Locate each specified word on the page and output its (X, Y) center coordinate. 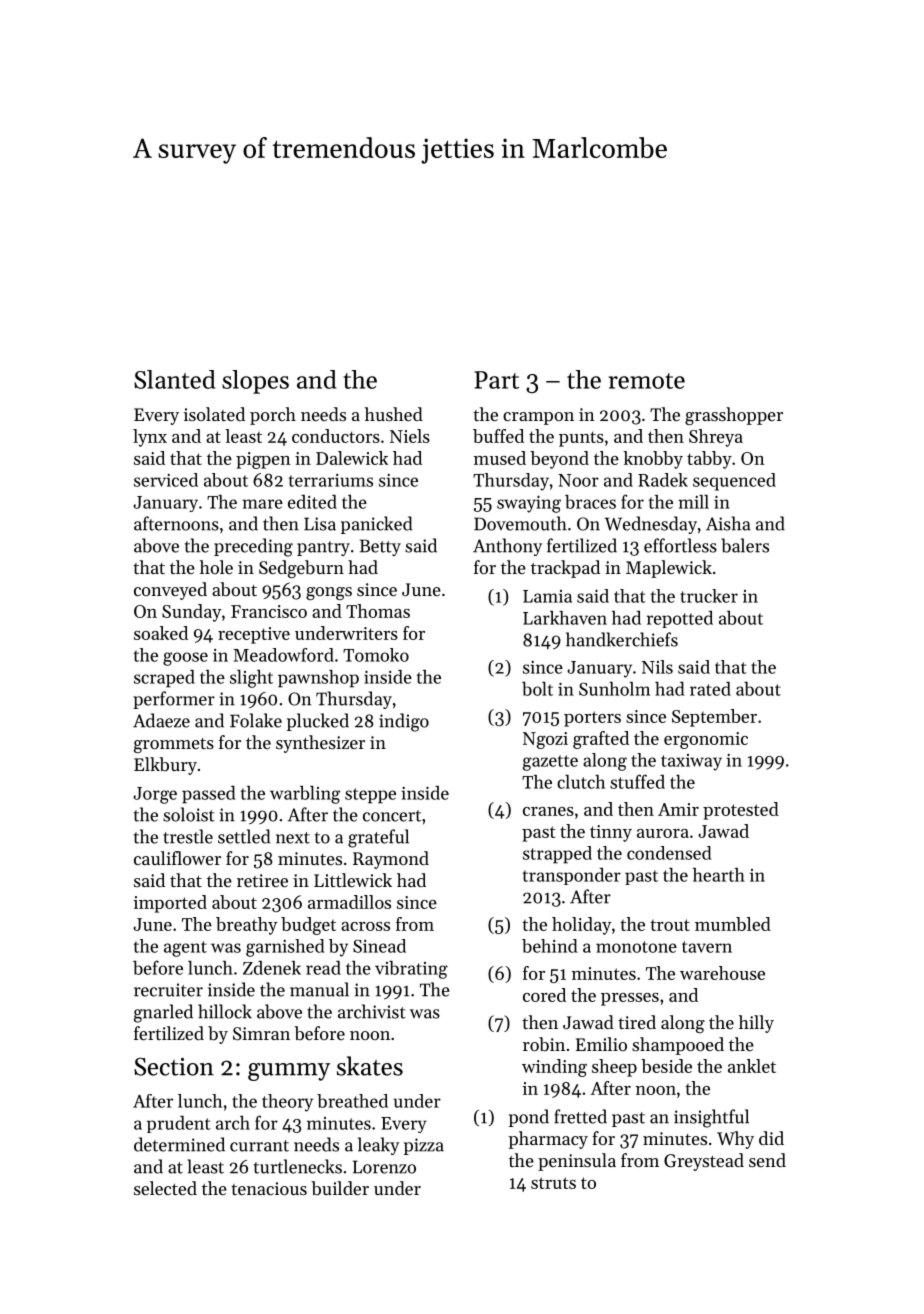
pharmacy (548, 1140)
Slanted (174, 379)
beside (666, 1066)
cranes (548, 811)
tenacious (269, 1188)
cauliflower (177, 858)
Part (496, 380)
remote (646, 381)
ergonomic (706, 740)
